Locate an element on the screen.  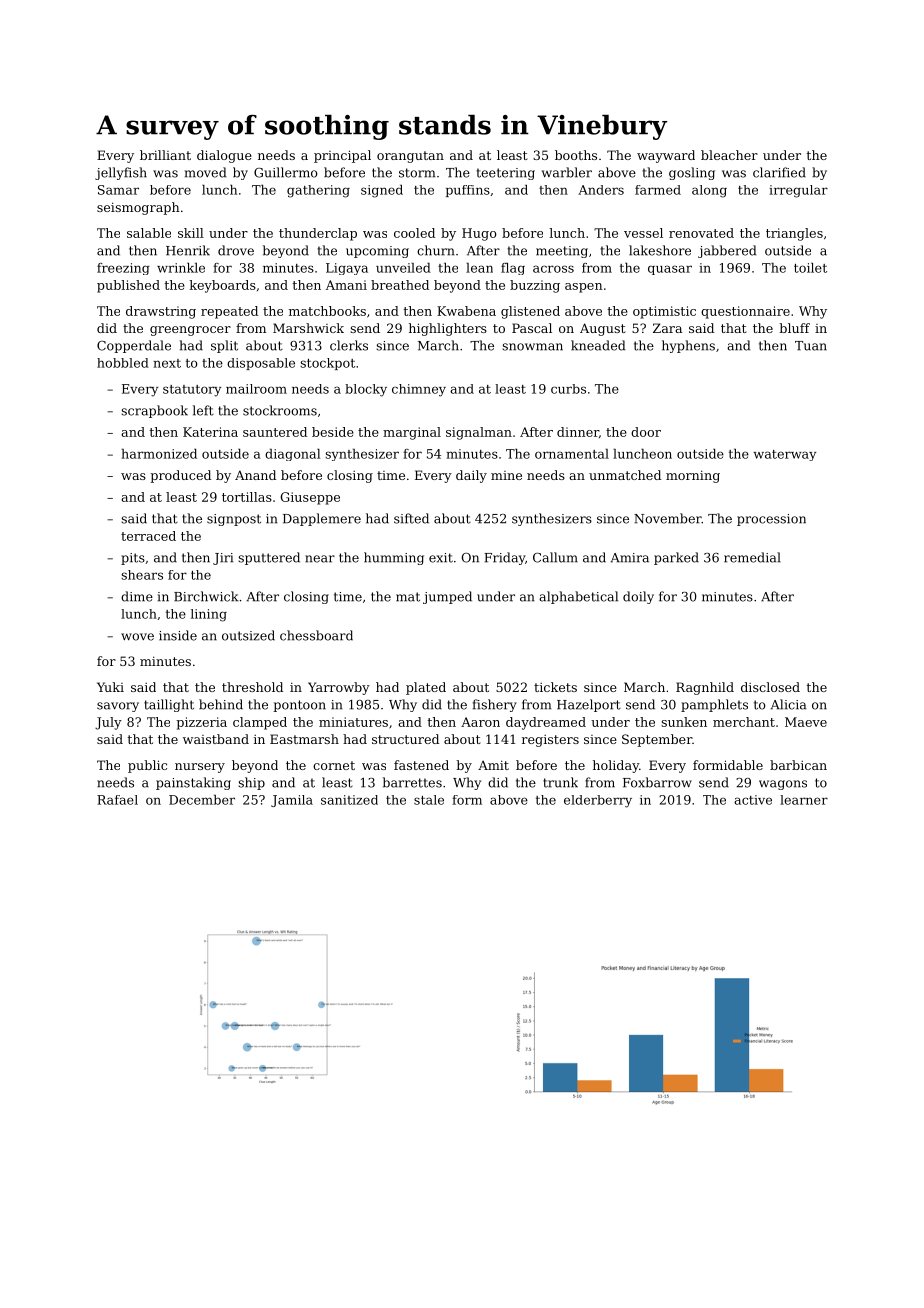
glistened is located at coordinates (530, 312).
